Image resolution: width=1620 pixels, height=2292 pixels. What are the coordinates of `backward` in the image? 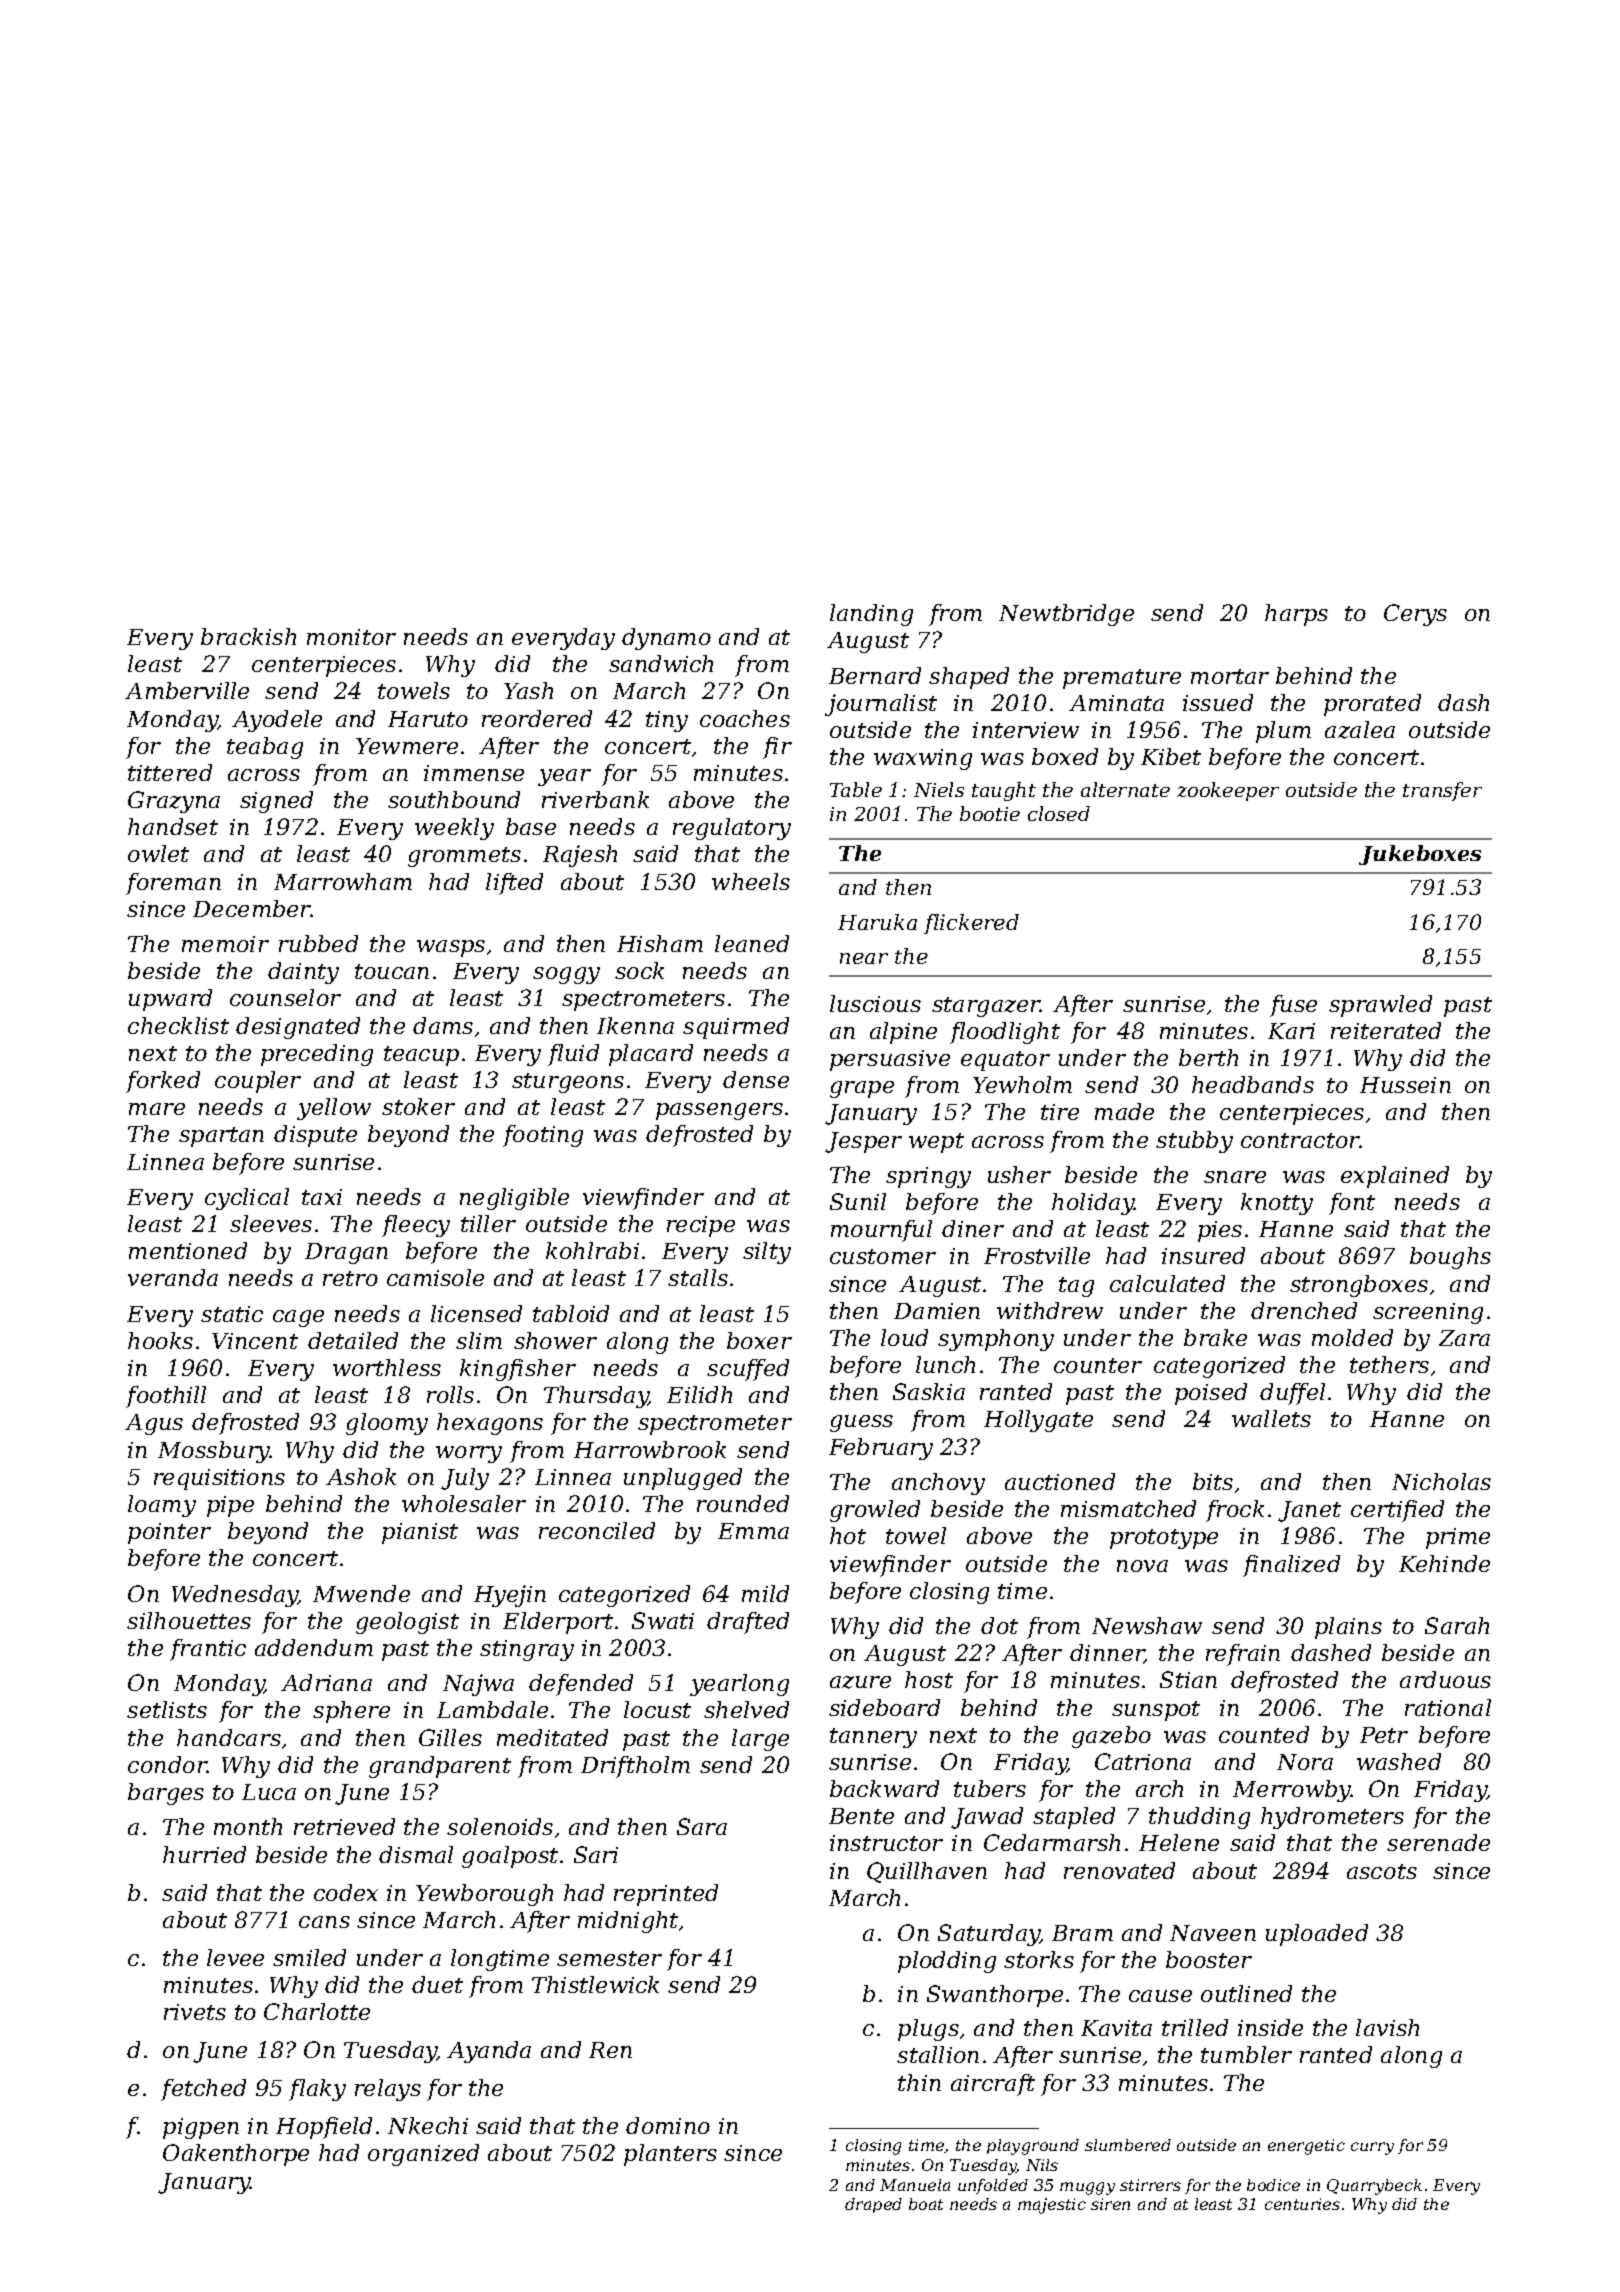 It's located at (884, 1788).
